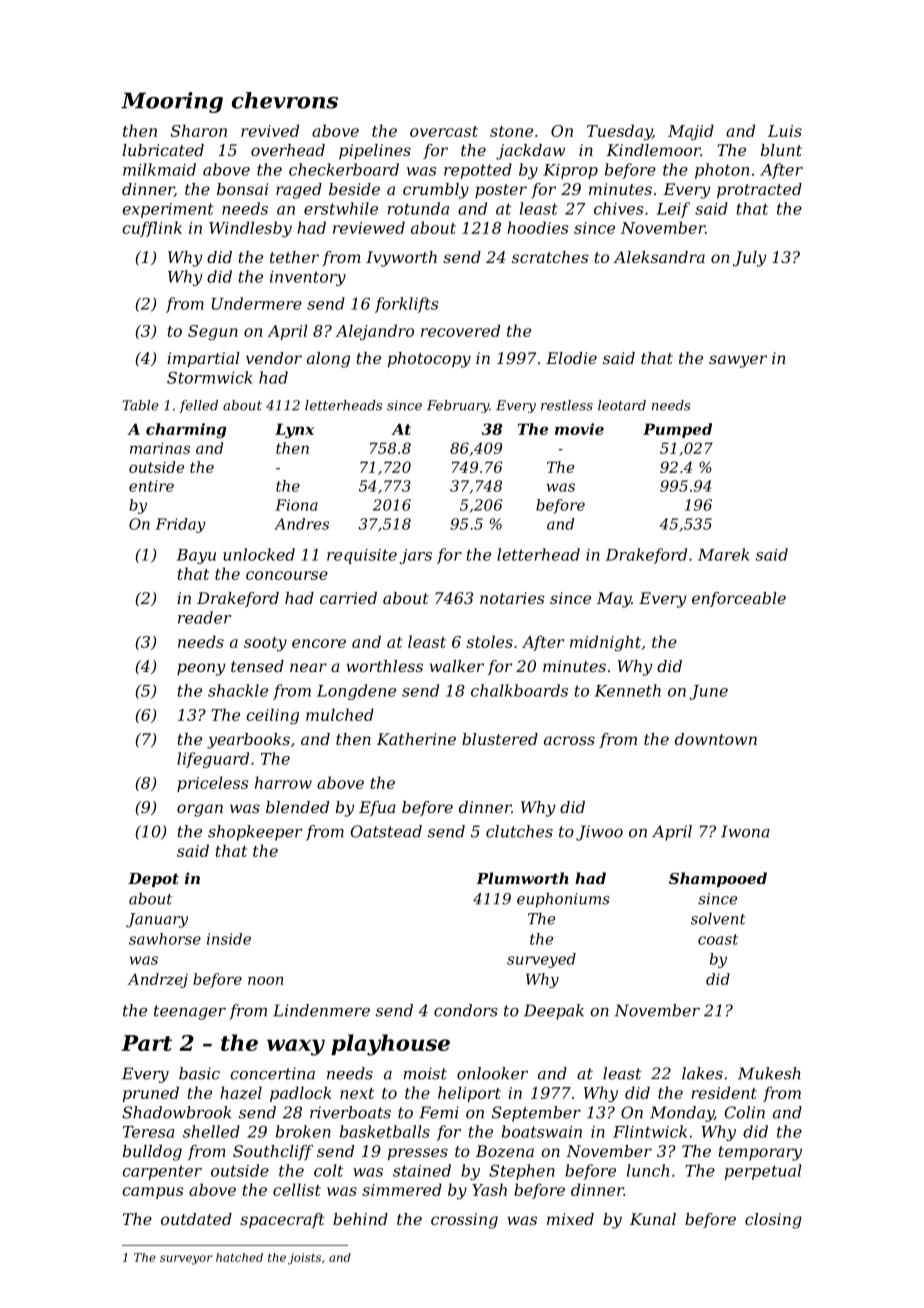 The width and height of the document is (924, 1308). I want to click on crossing, so click(464, 1221).
